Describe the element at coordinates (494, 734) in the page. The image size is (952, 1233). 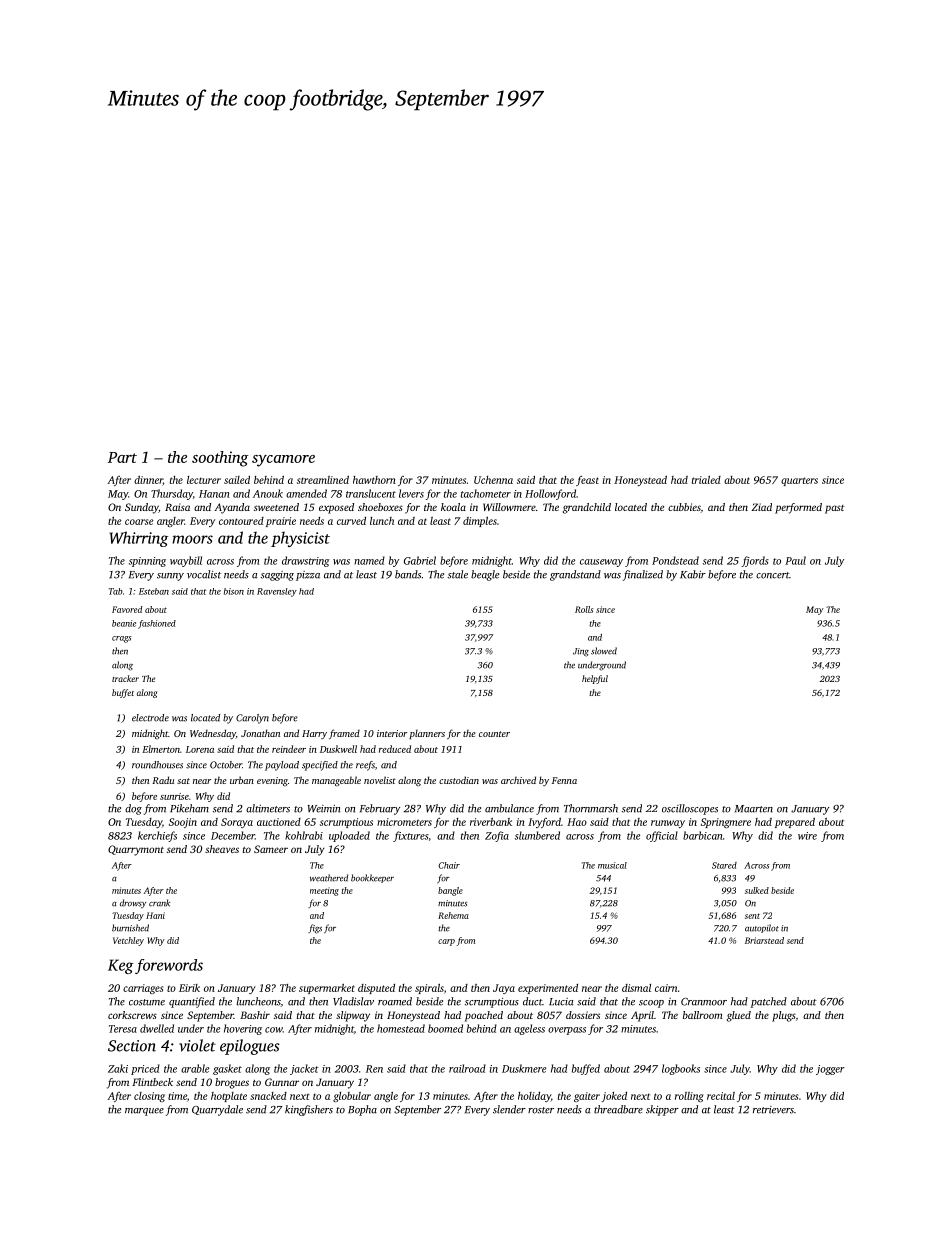
I see `counter` at that location.
